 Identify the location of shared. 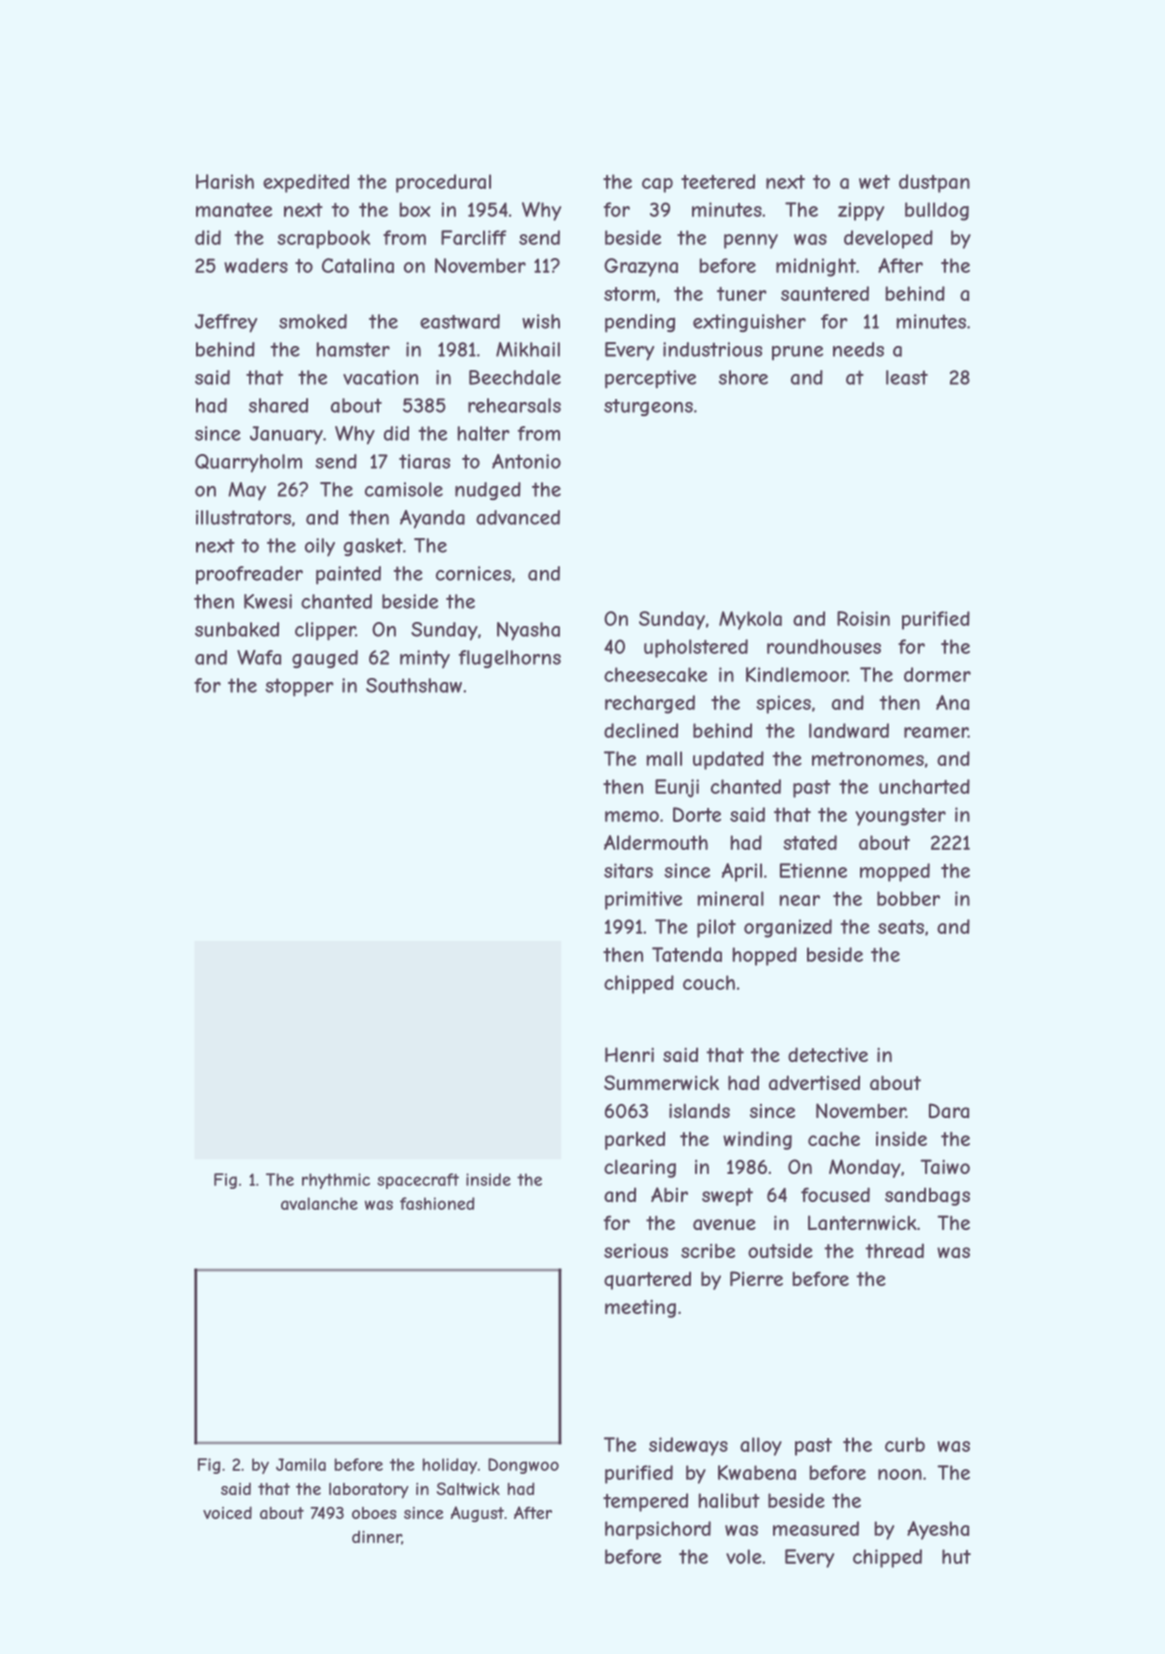
(278, 405).
